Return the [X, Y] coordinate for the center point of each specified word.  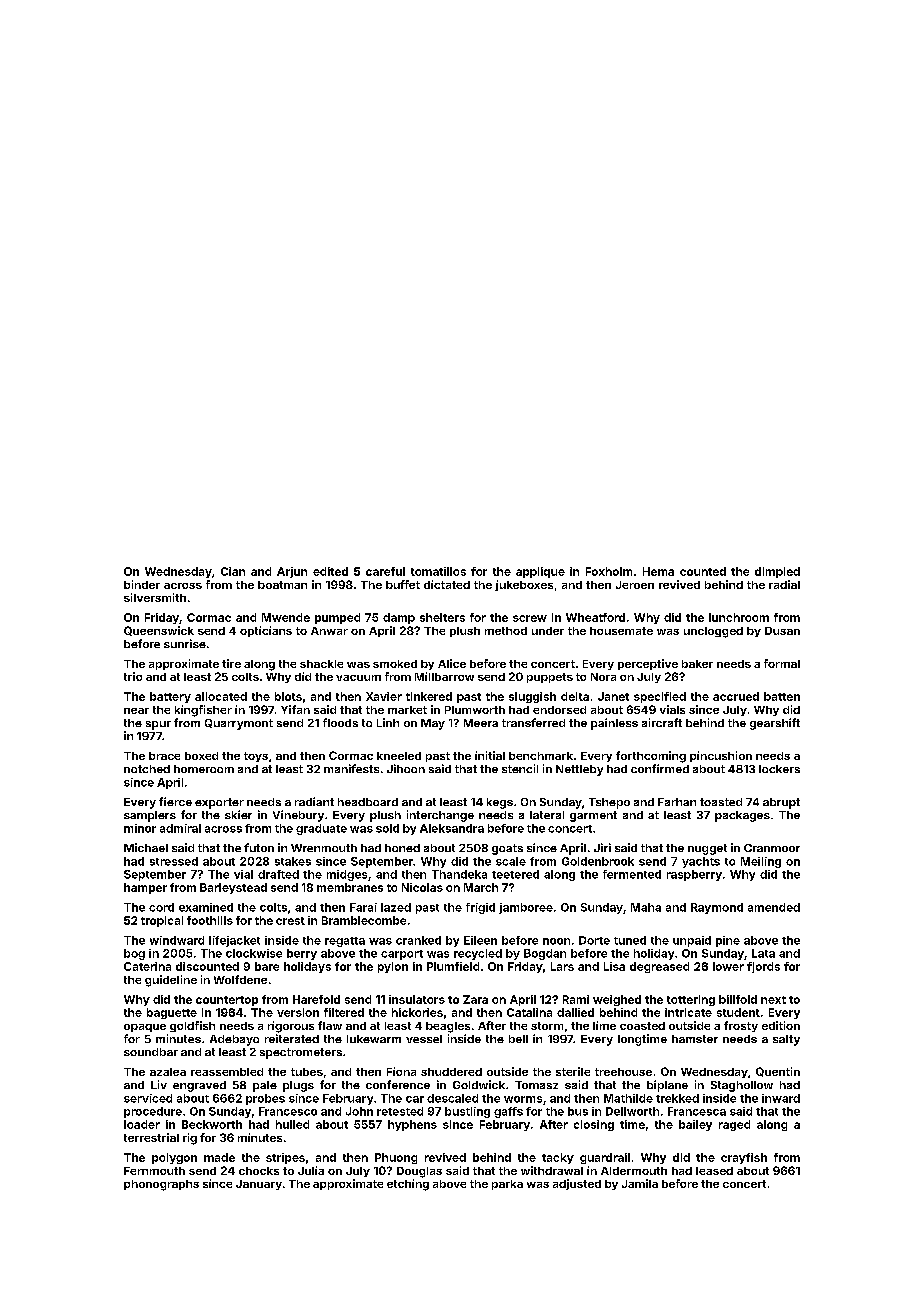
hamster [695, 1039]
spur [158, 725]
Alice [452, 663]
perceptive [648, 664]
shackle [321, 664]
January [259, 1185]
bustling [467, 1112]
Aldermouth [634, 1171]
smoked [395, 664]
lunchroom [739, 617]
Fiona [401, 1071]
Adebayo [234, 1040]
